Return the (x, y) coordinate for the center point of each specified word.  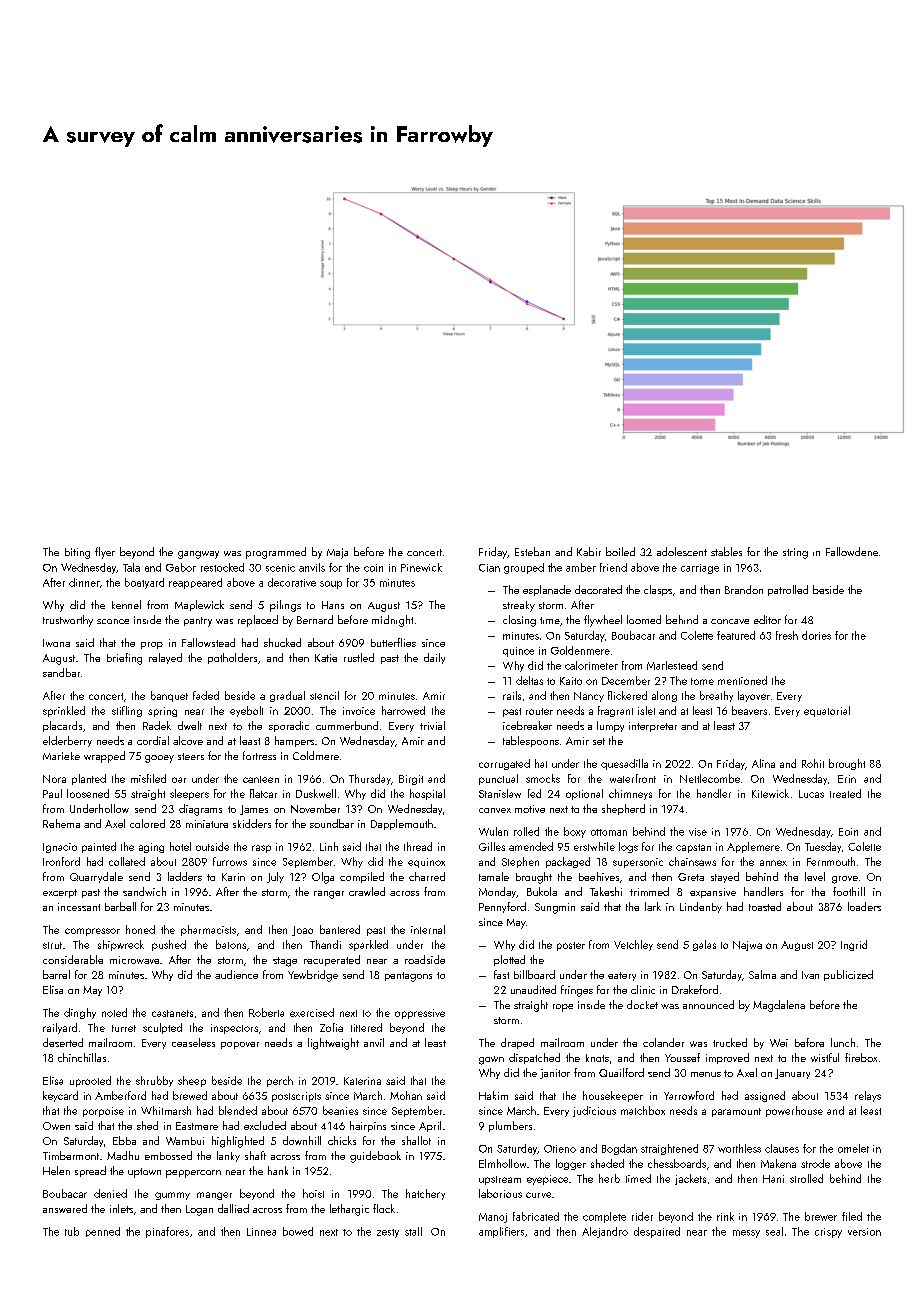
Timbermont (71, 1155)
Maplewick (199, 605)
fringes (577, 991)
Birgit (411, 780)
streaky (519, 606)
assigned (765, 1096)
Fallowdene (852, 551)
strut (52, 945)
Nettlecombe (710, 778)
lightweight (333, 1044)
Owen (56, 1126)
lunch (843, 1042)
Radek (157, 725)
